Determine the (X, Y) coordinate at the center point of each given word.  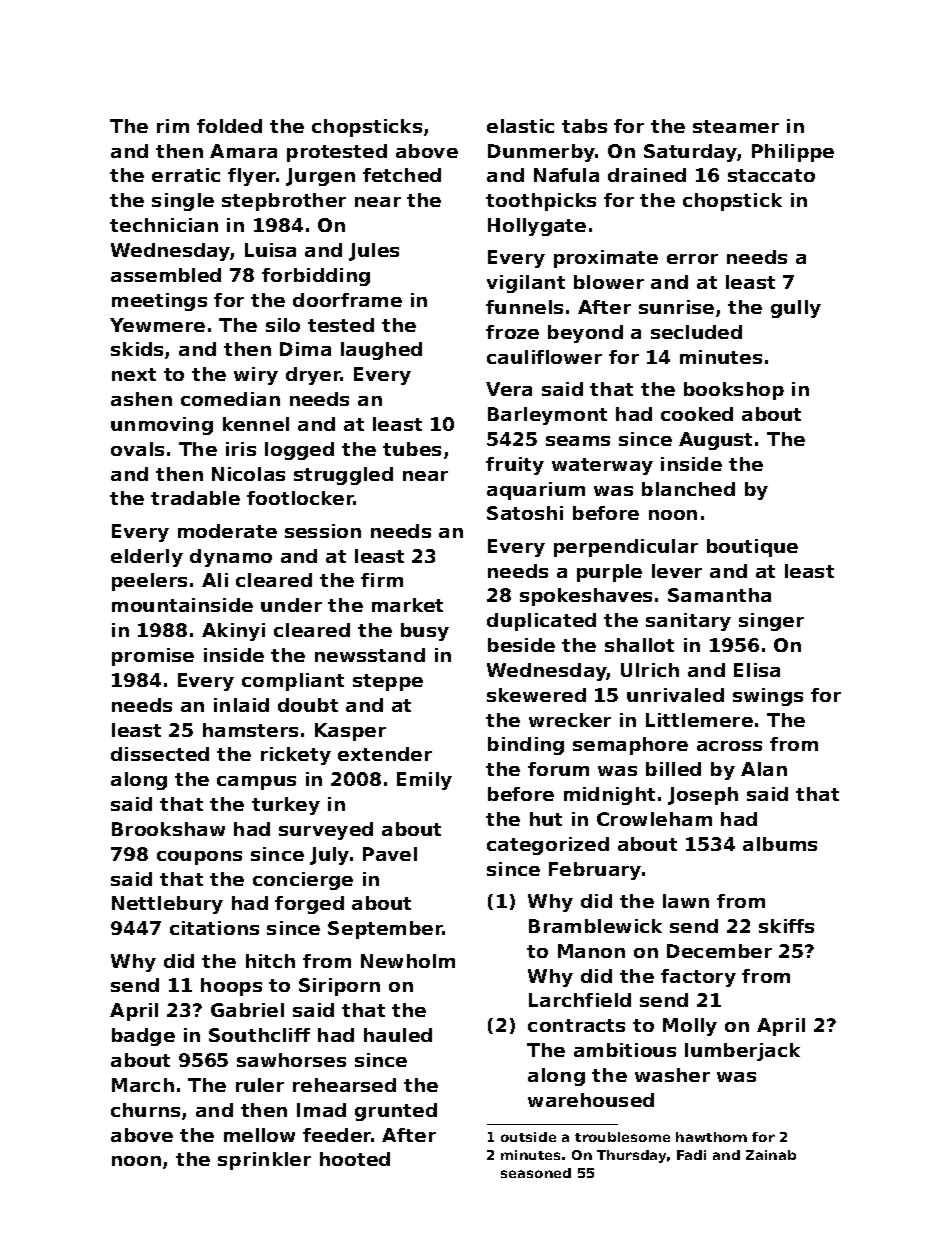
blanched (688, 489)
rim (173, 126)
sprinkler (264, 1161)
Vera (509, 389)
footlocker (300, 498)
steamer (736, 126)
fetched (402, 175)
